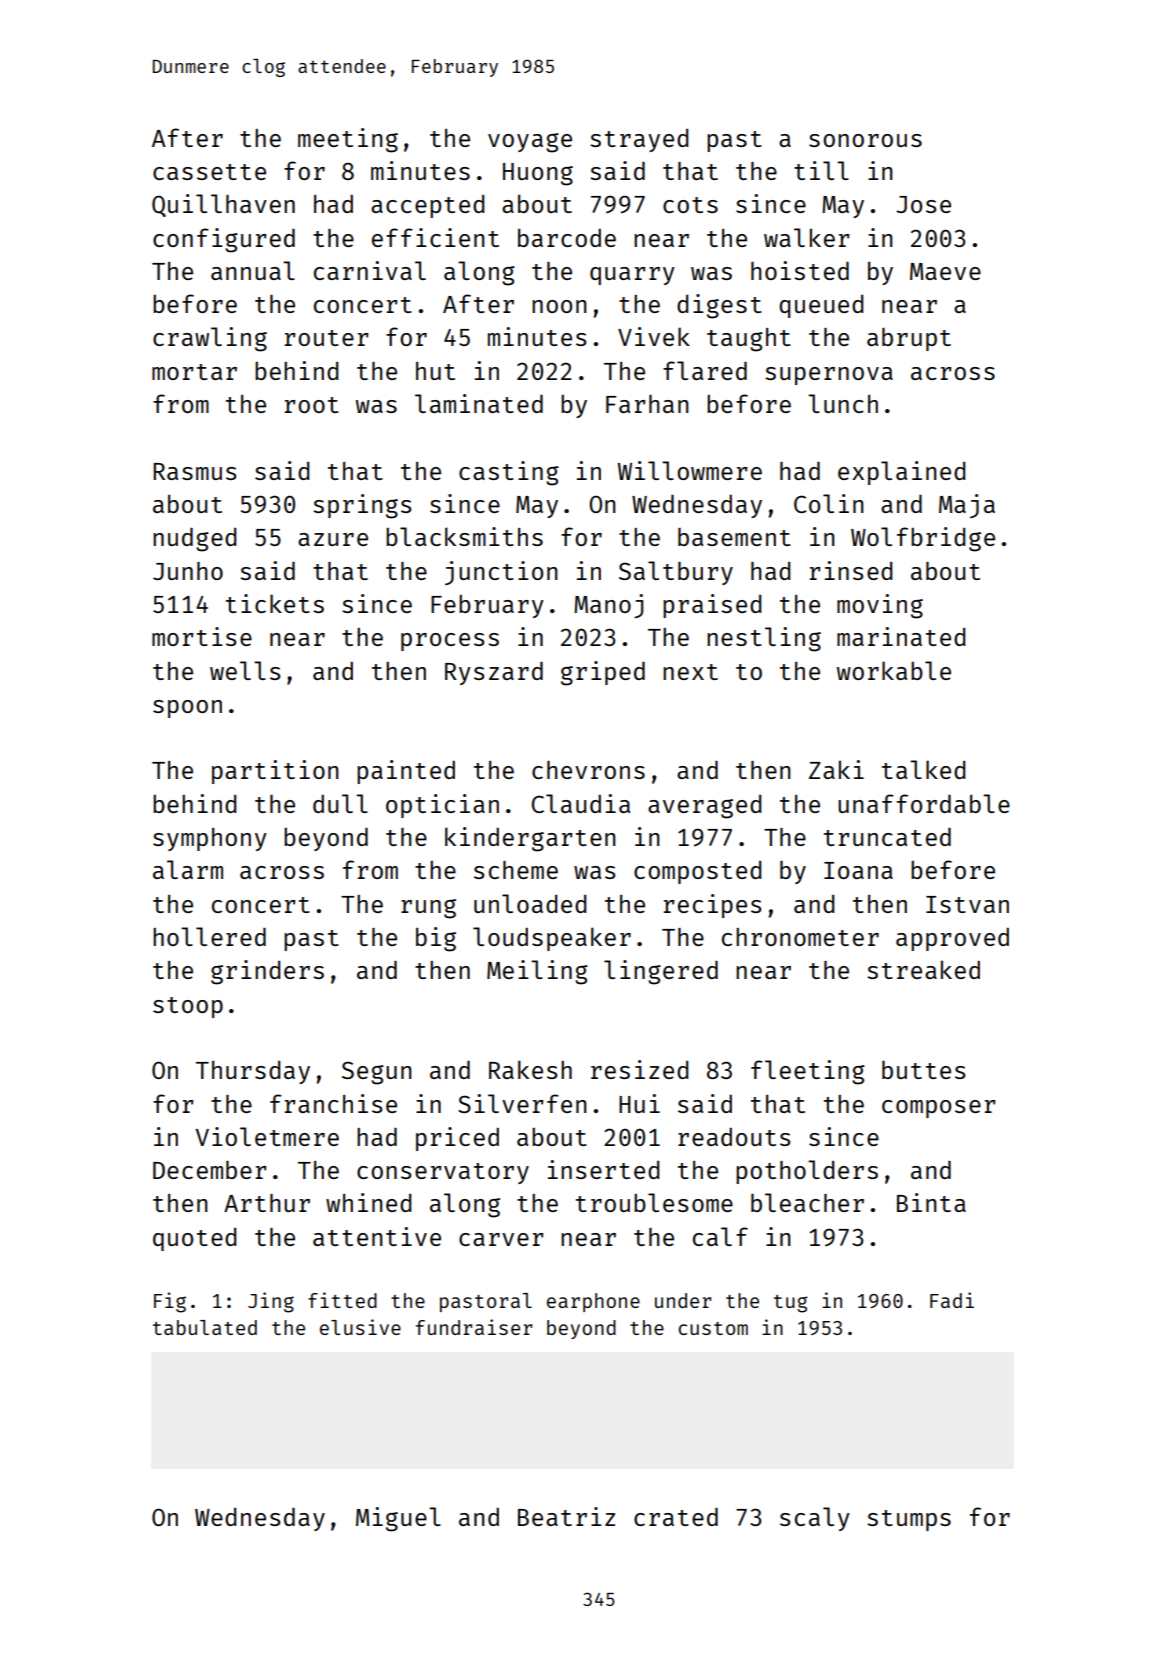  What do you see at coordinates (923, 204) in the image?
I see `Jose` at bounding box center [923, 204].
